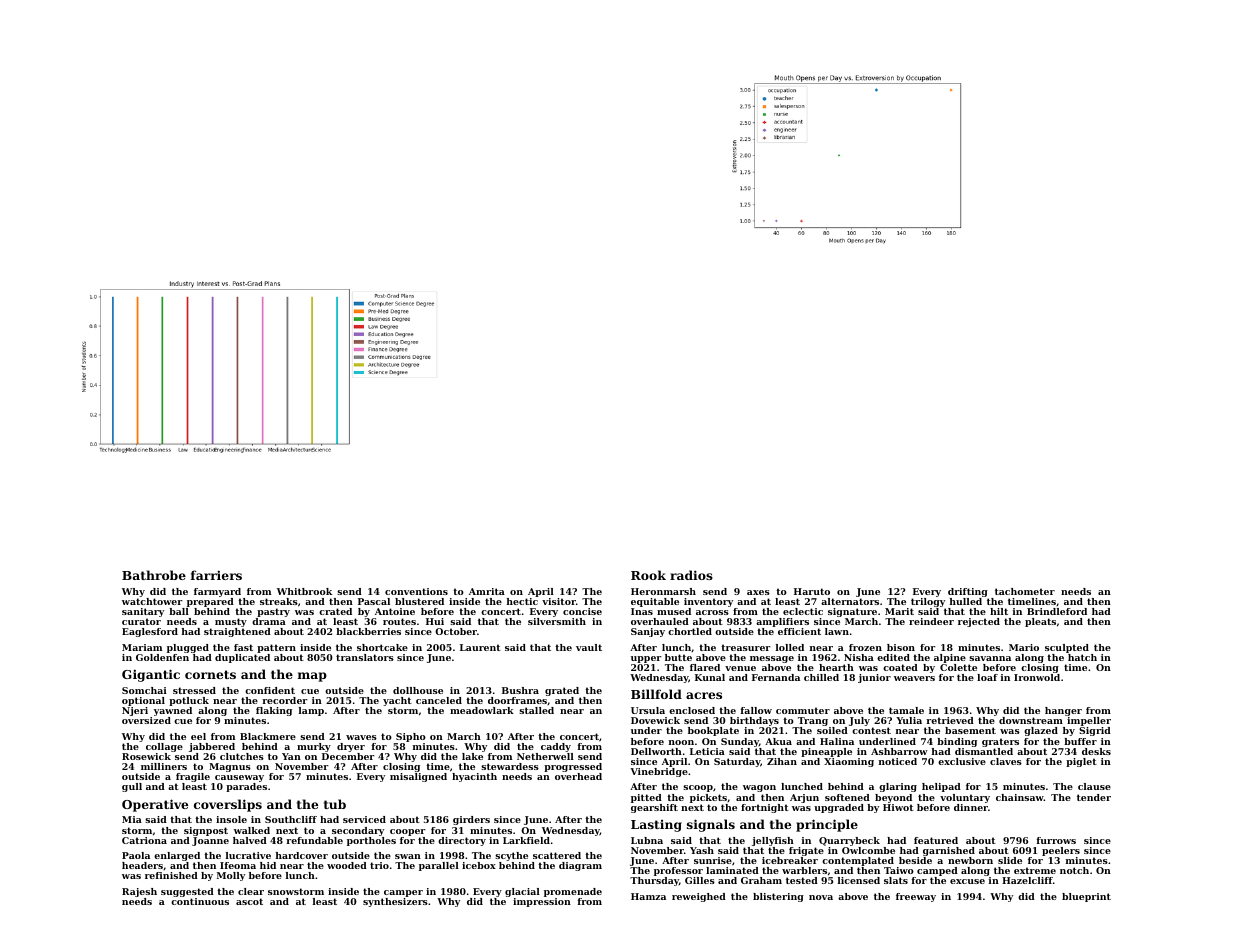 The width and height of the screenshot is (1233, 952). Describe the element at coordinates (647, 840) in the screenshot. I see `Lubna` at that location.
